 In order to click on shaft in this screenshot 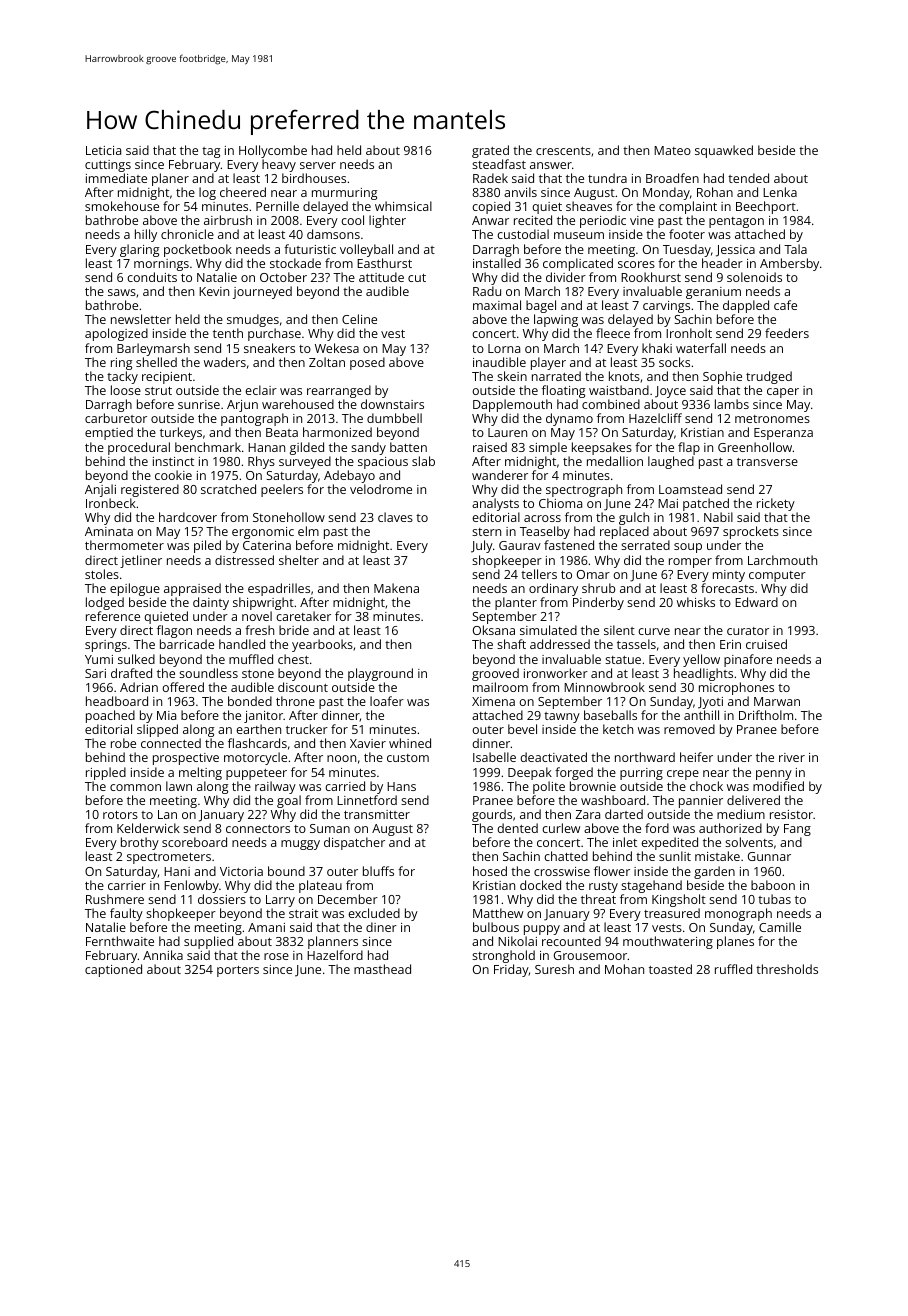, I will do `click(511, 644)`.
